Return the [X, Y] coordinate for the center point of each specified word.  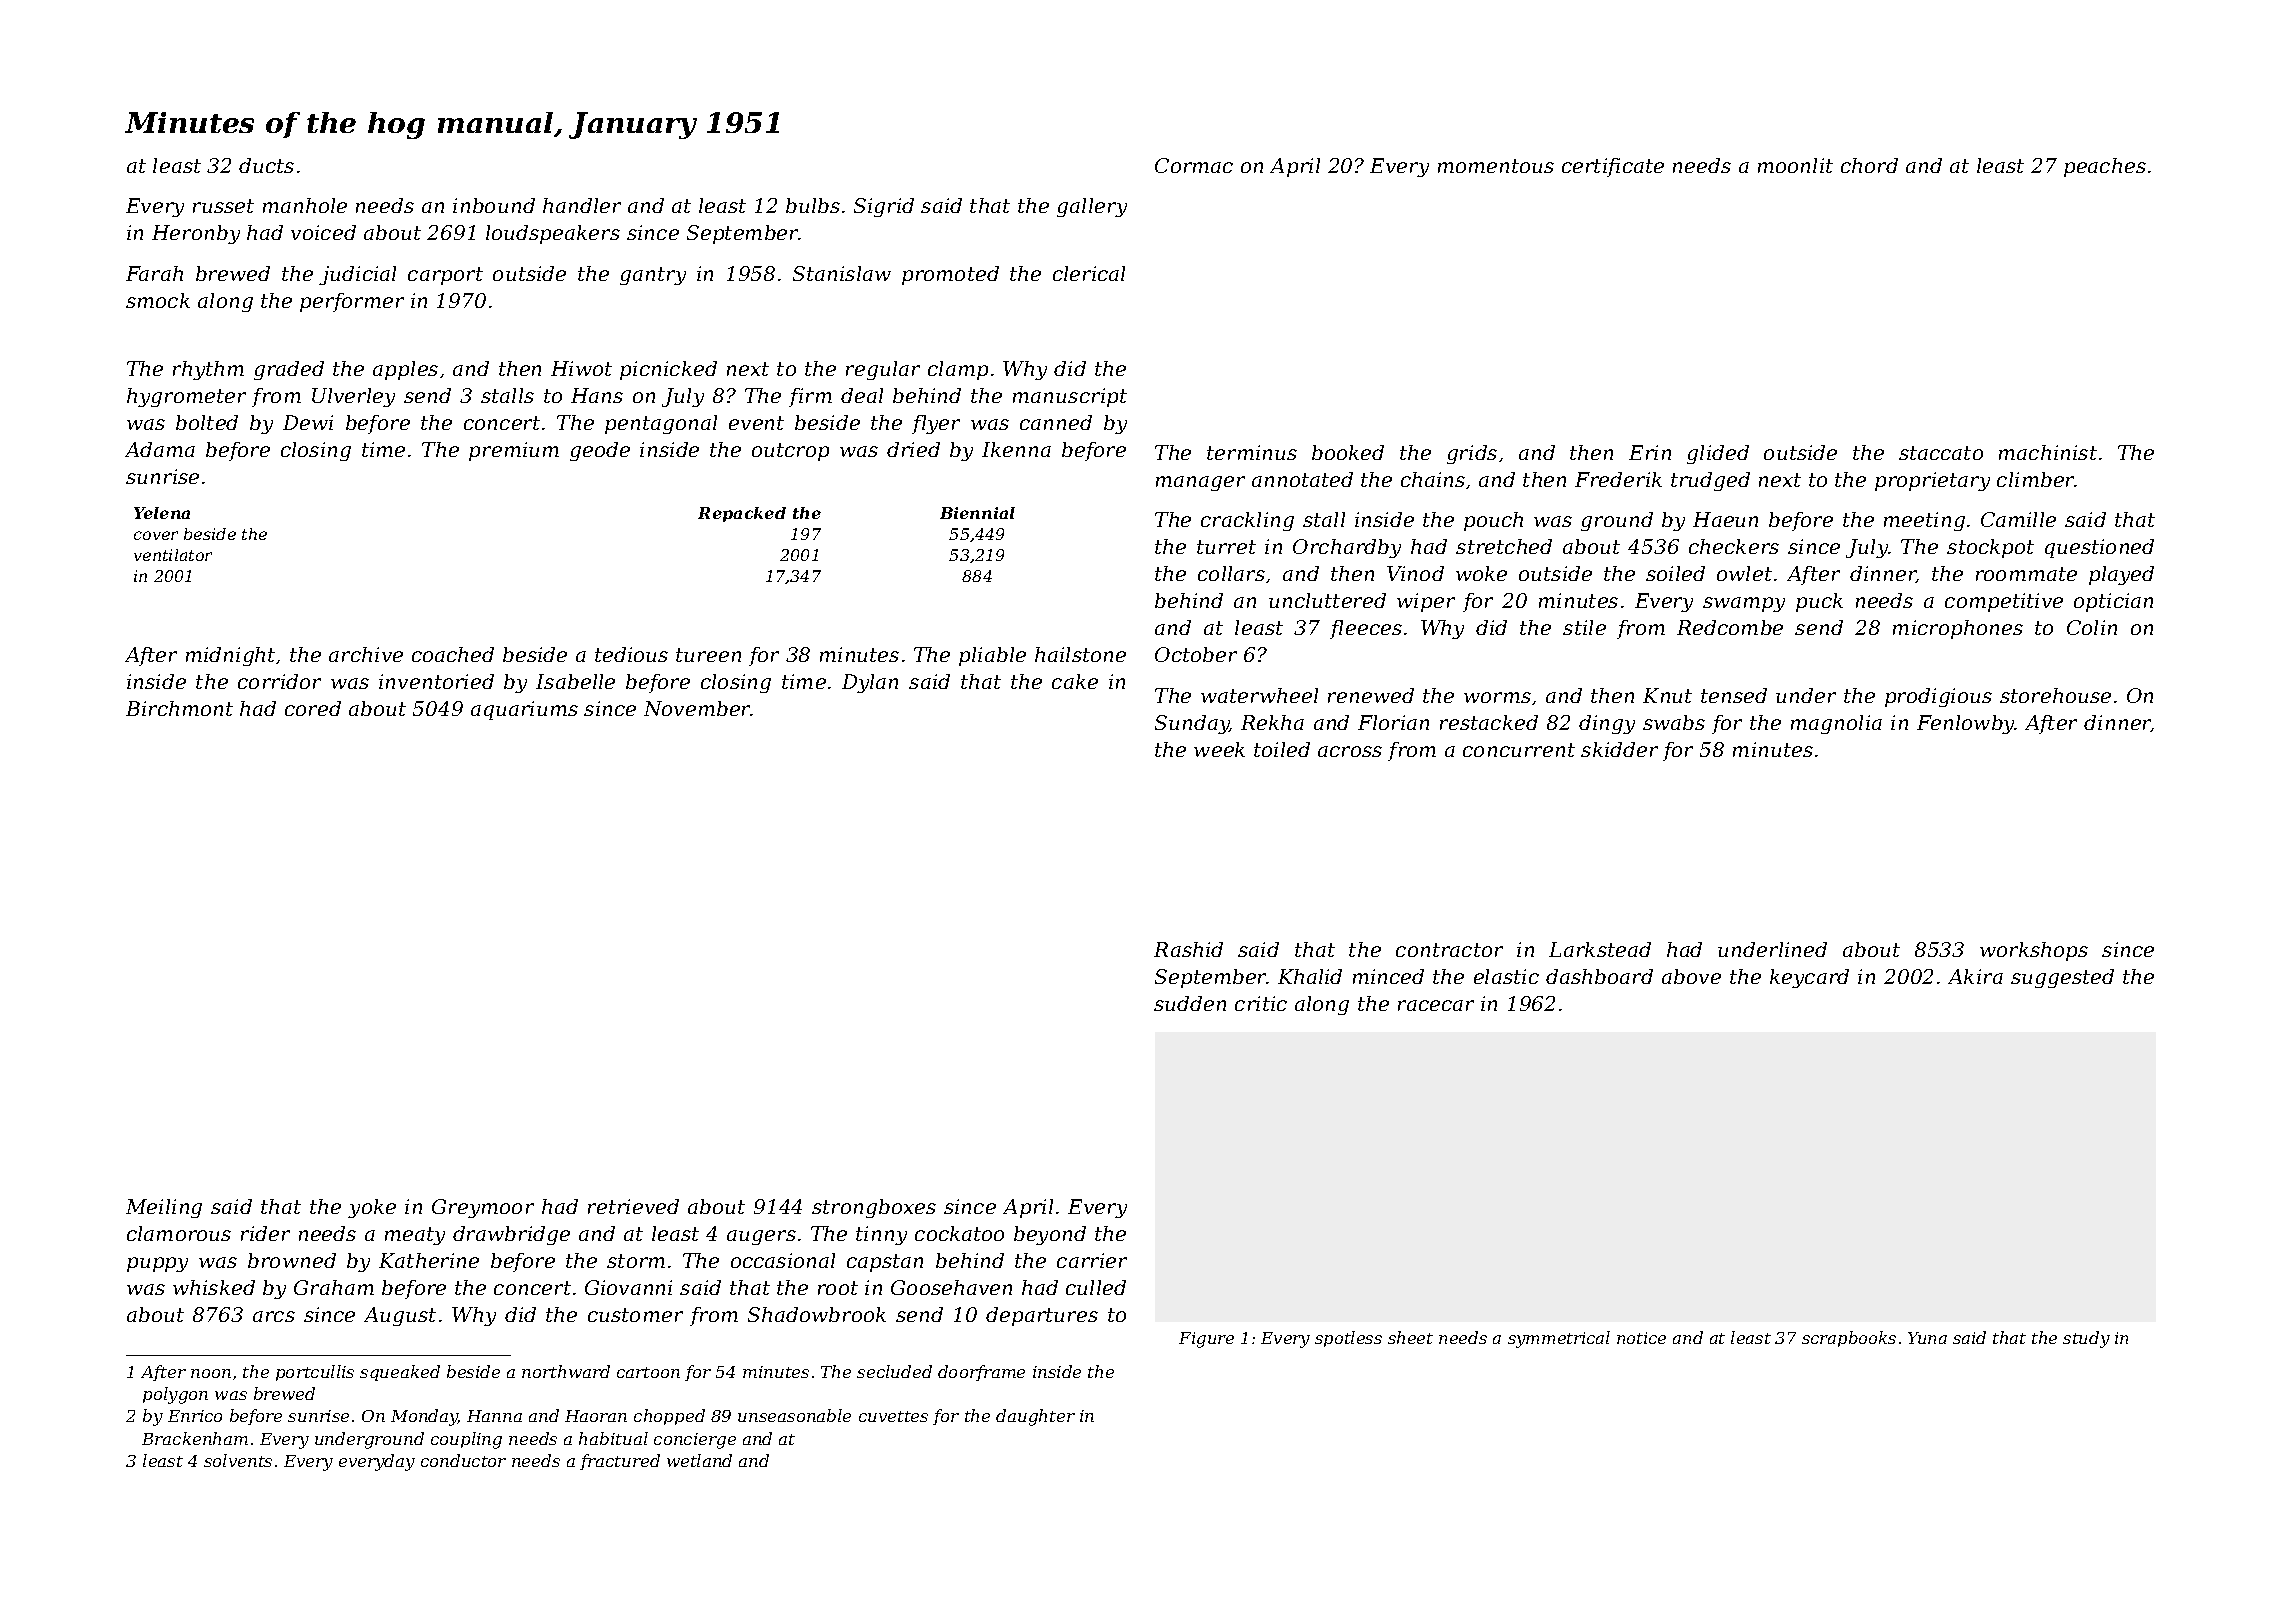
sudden [1190, 1003]
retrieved [633, 1206]
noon [211, 1373]
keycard [1809, 978]
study [2086, 1339]
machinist [2048, 452]
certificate [1613, 167]
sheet [1410, 1337]
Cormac [1194, 165]
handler [582, 205]
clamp [958, 370]
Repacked [742, 514]
